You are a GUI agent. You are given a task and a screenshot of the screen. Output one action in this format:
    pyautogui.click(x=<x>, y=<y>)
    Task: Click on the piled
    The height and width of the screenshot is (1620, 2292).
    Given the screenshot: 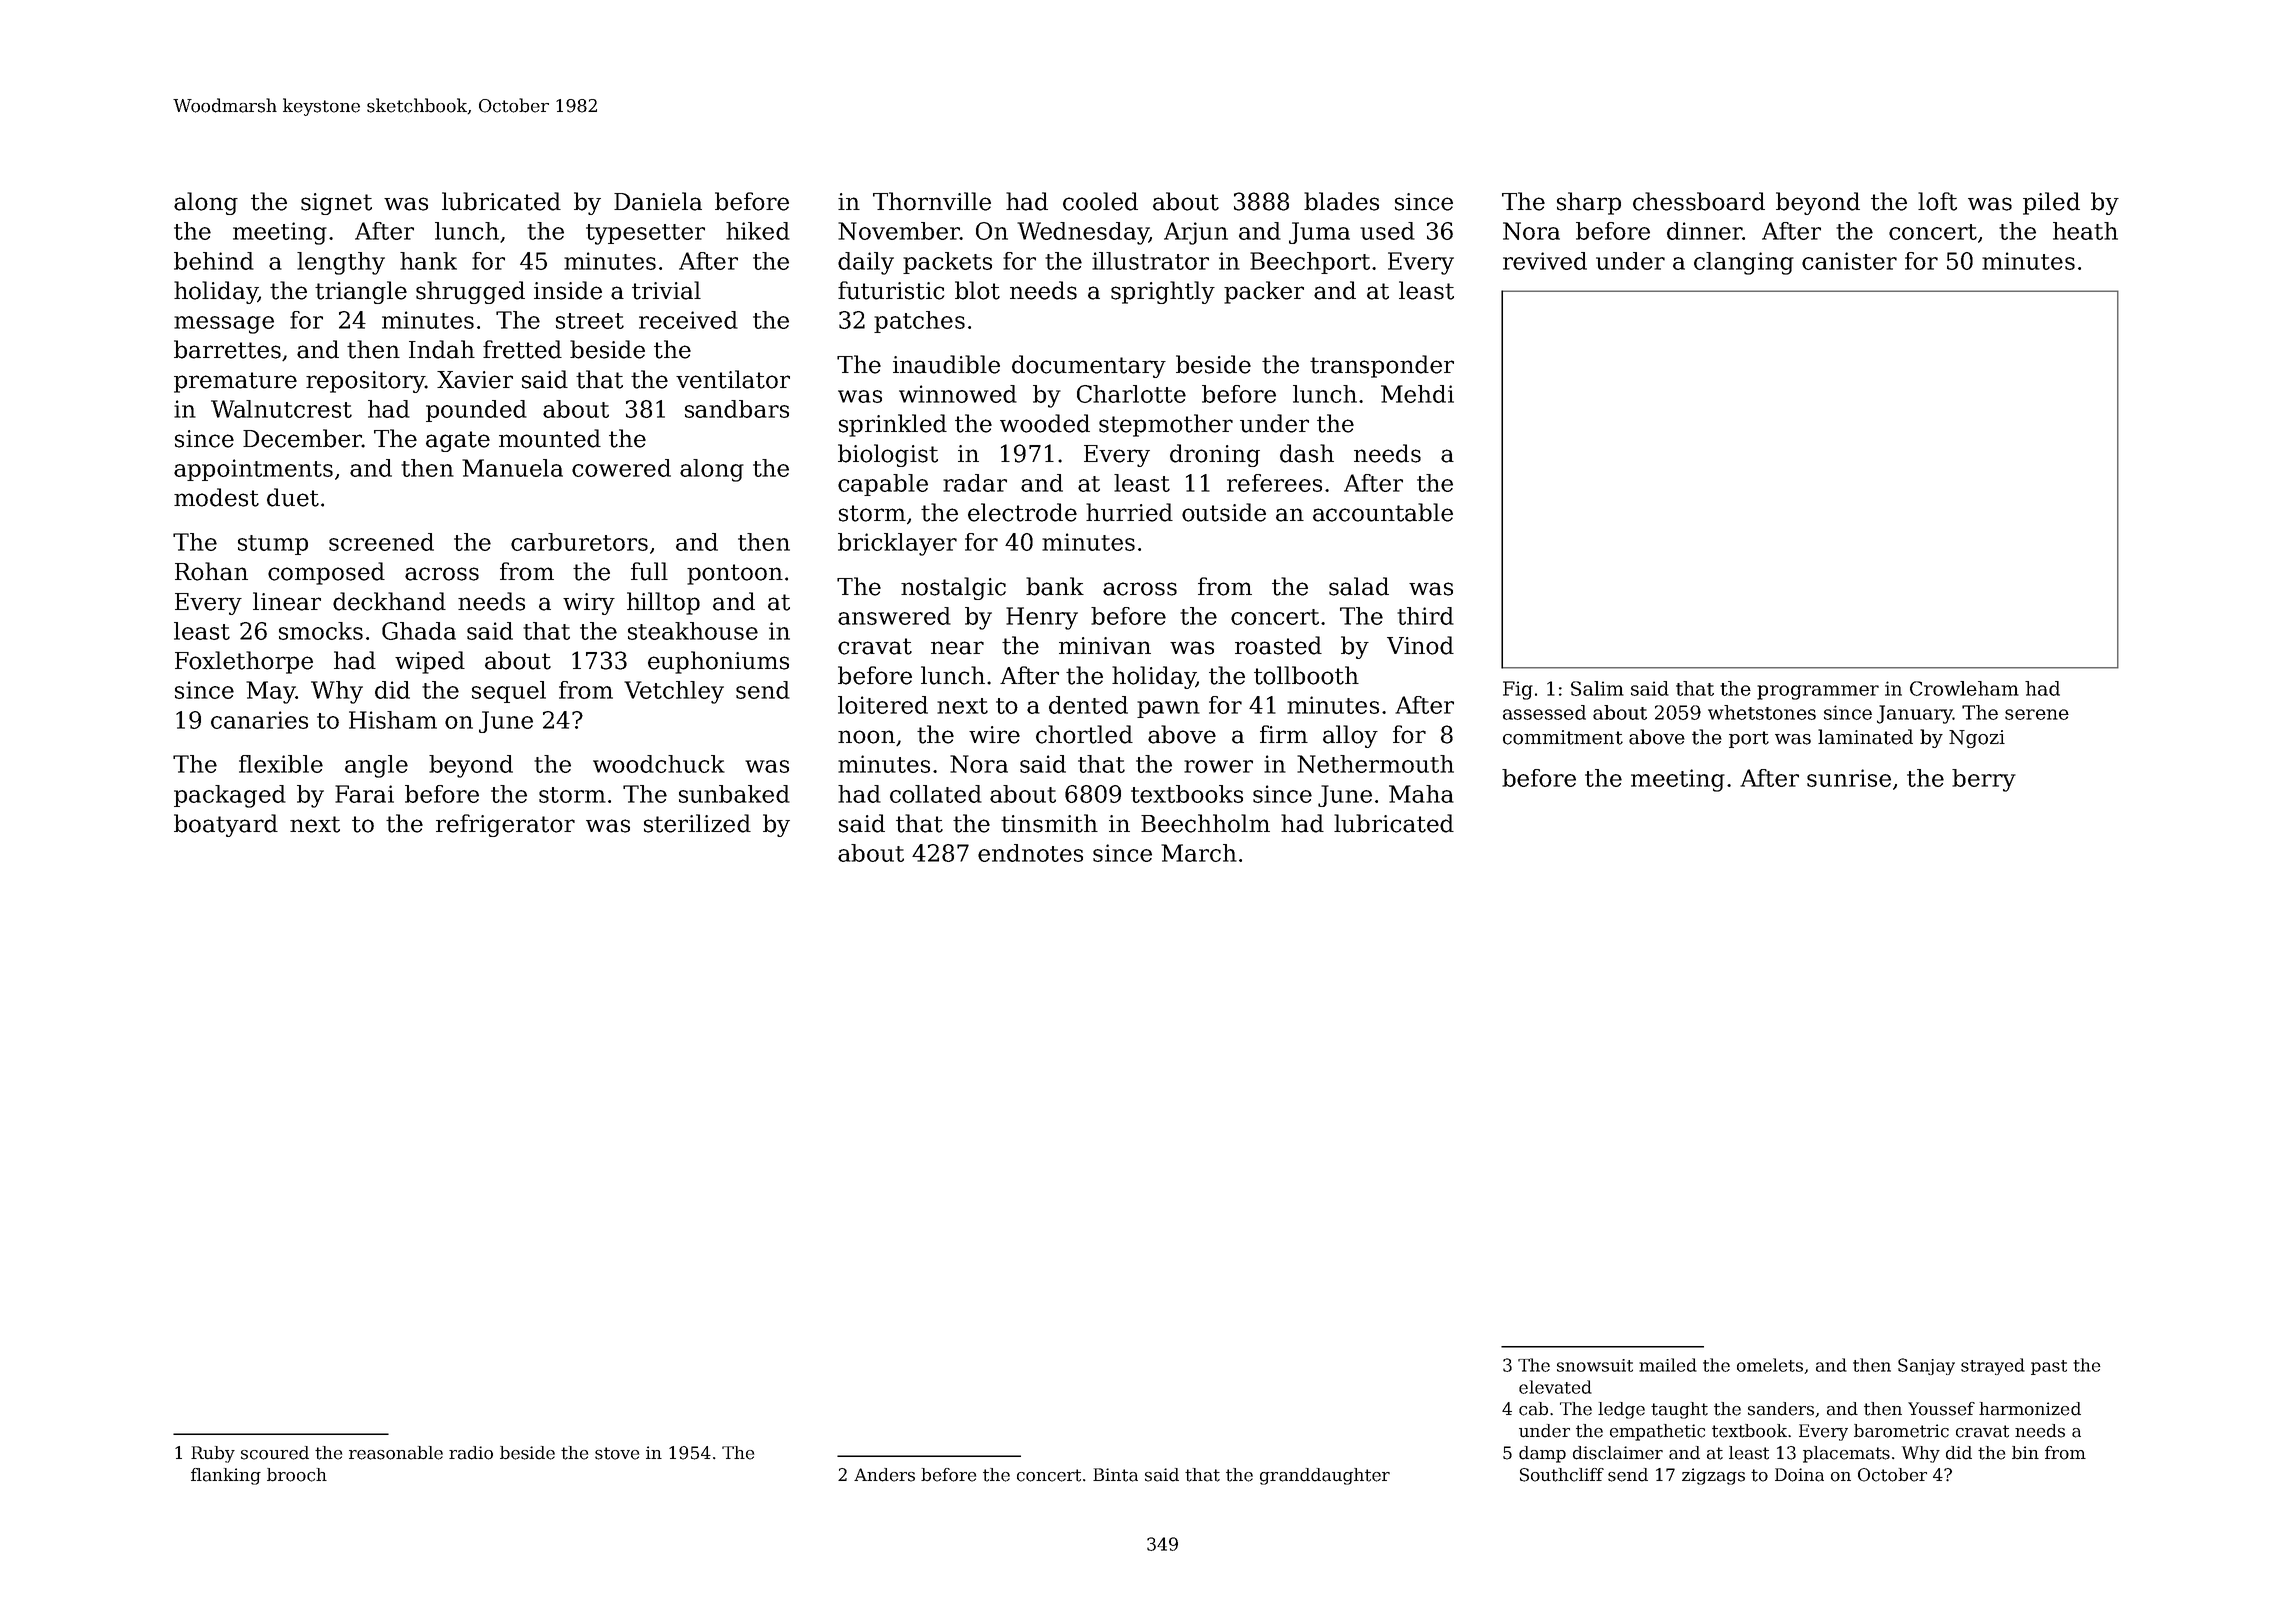 What is the action you would take?
    pyautogui.click(x=2051, y=203)
